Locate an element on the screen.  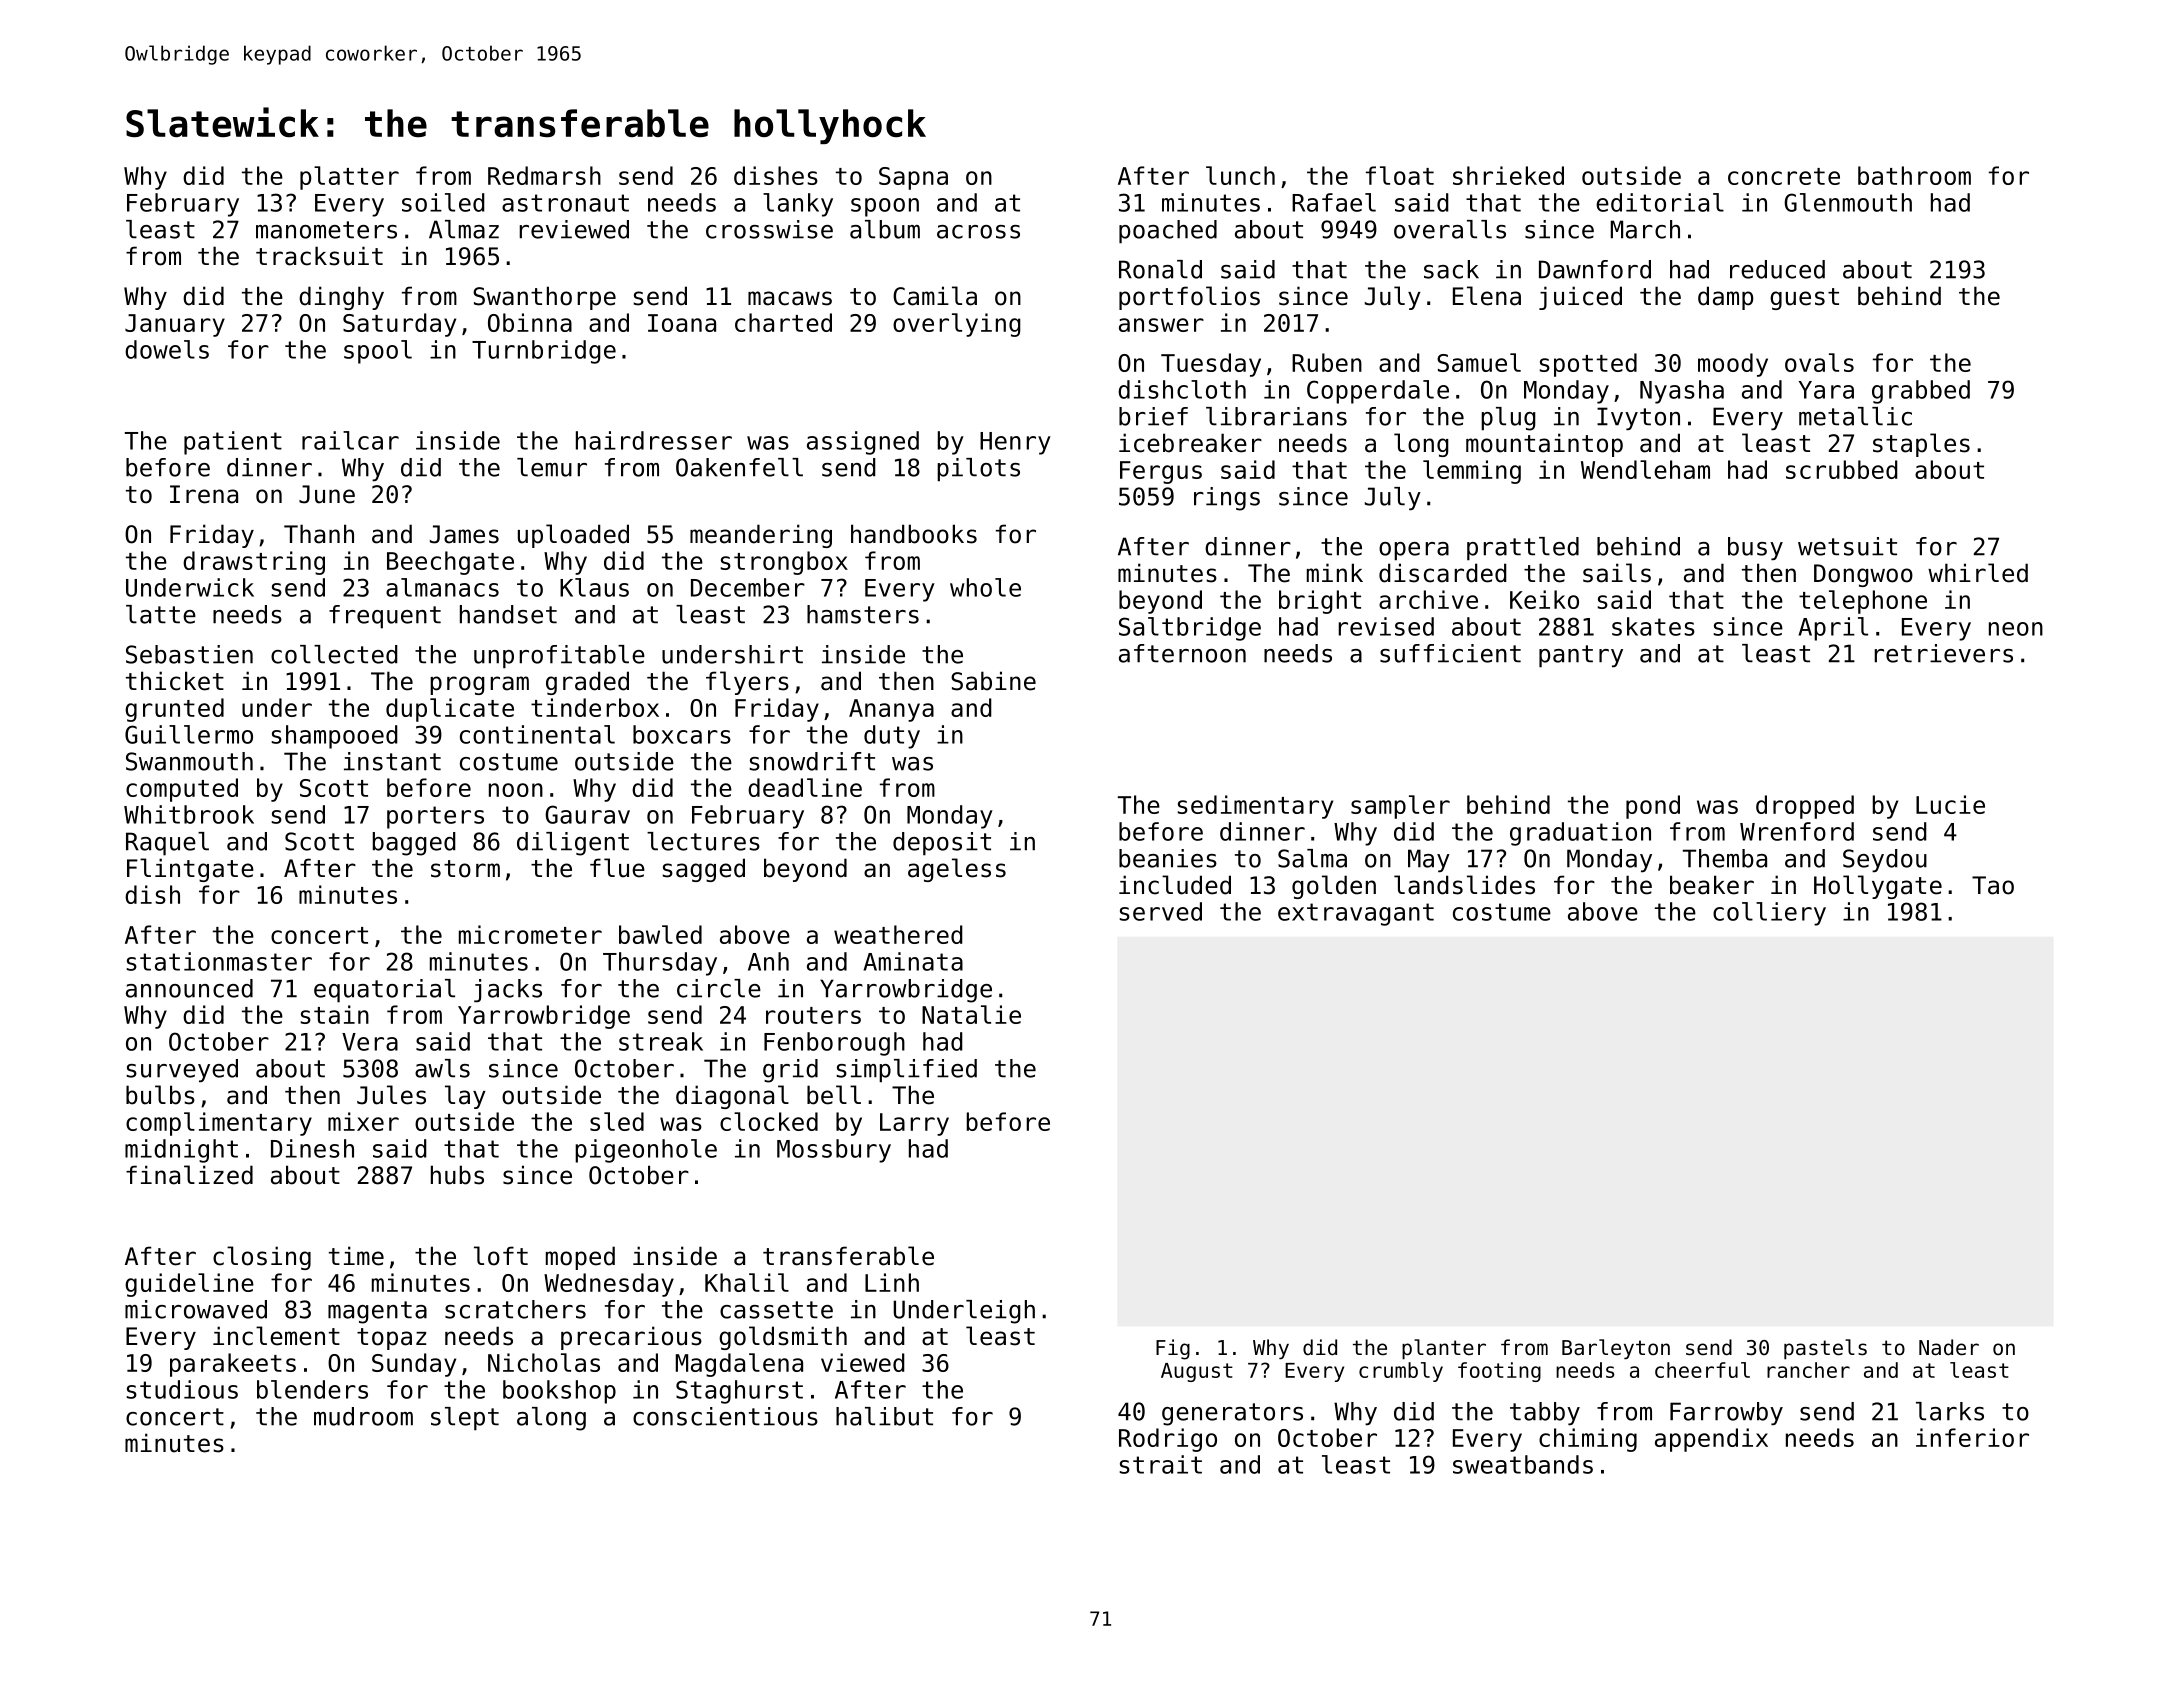
neon is located at coordinates (2016, 629).
